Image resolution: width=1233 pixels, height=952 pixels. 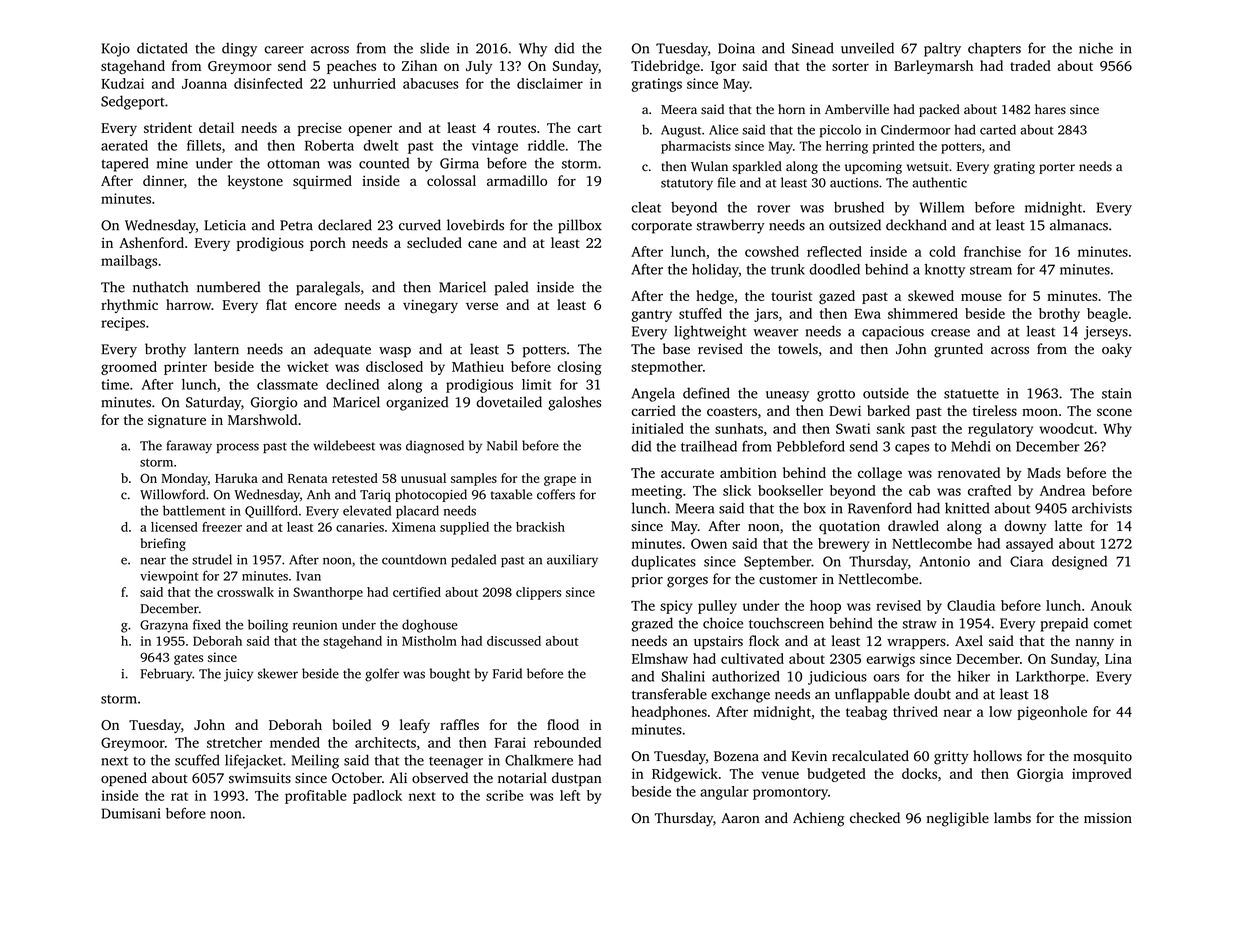 I want to click on sank, so click(x=891, y=428).
